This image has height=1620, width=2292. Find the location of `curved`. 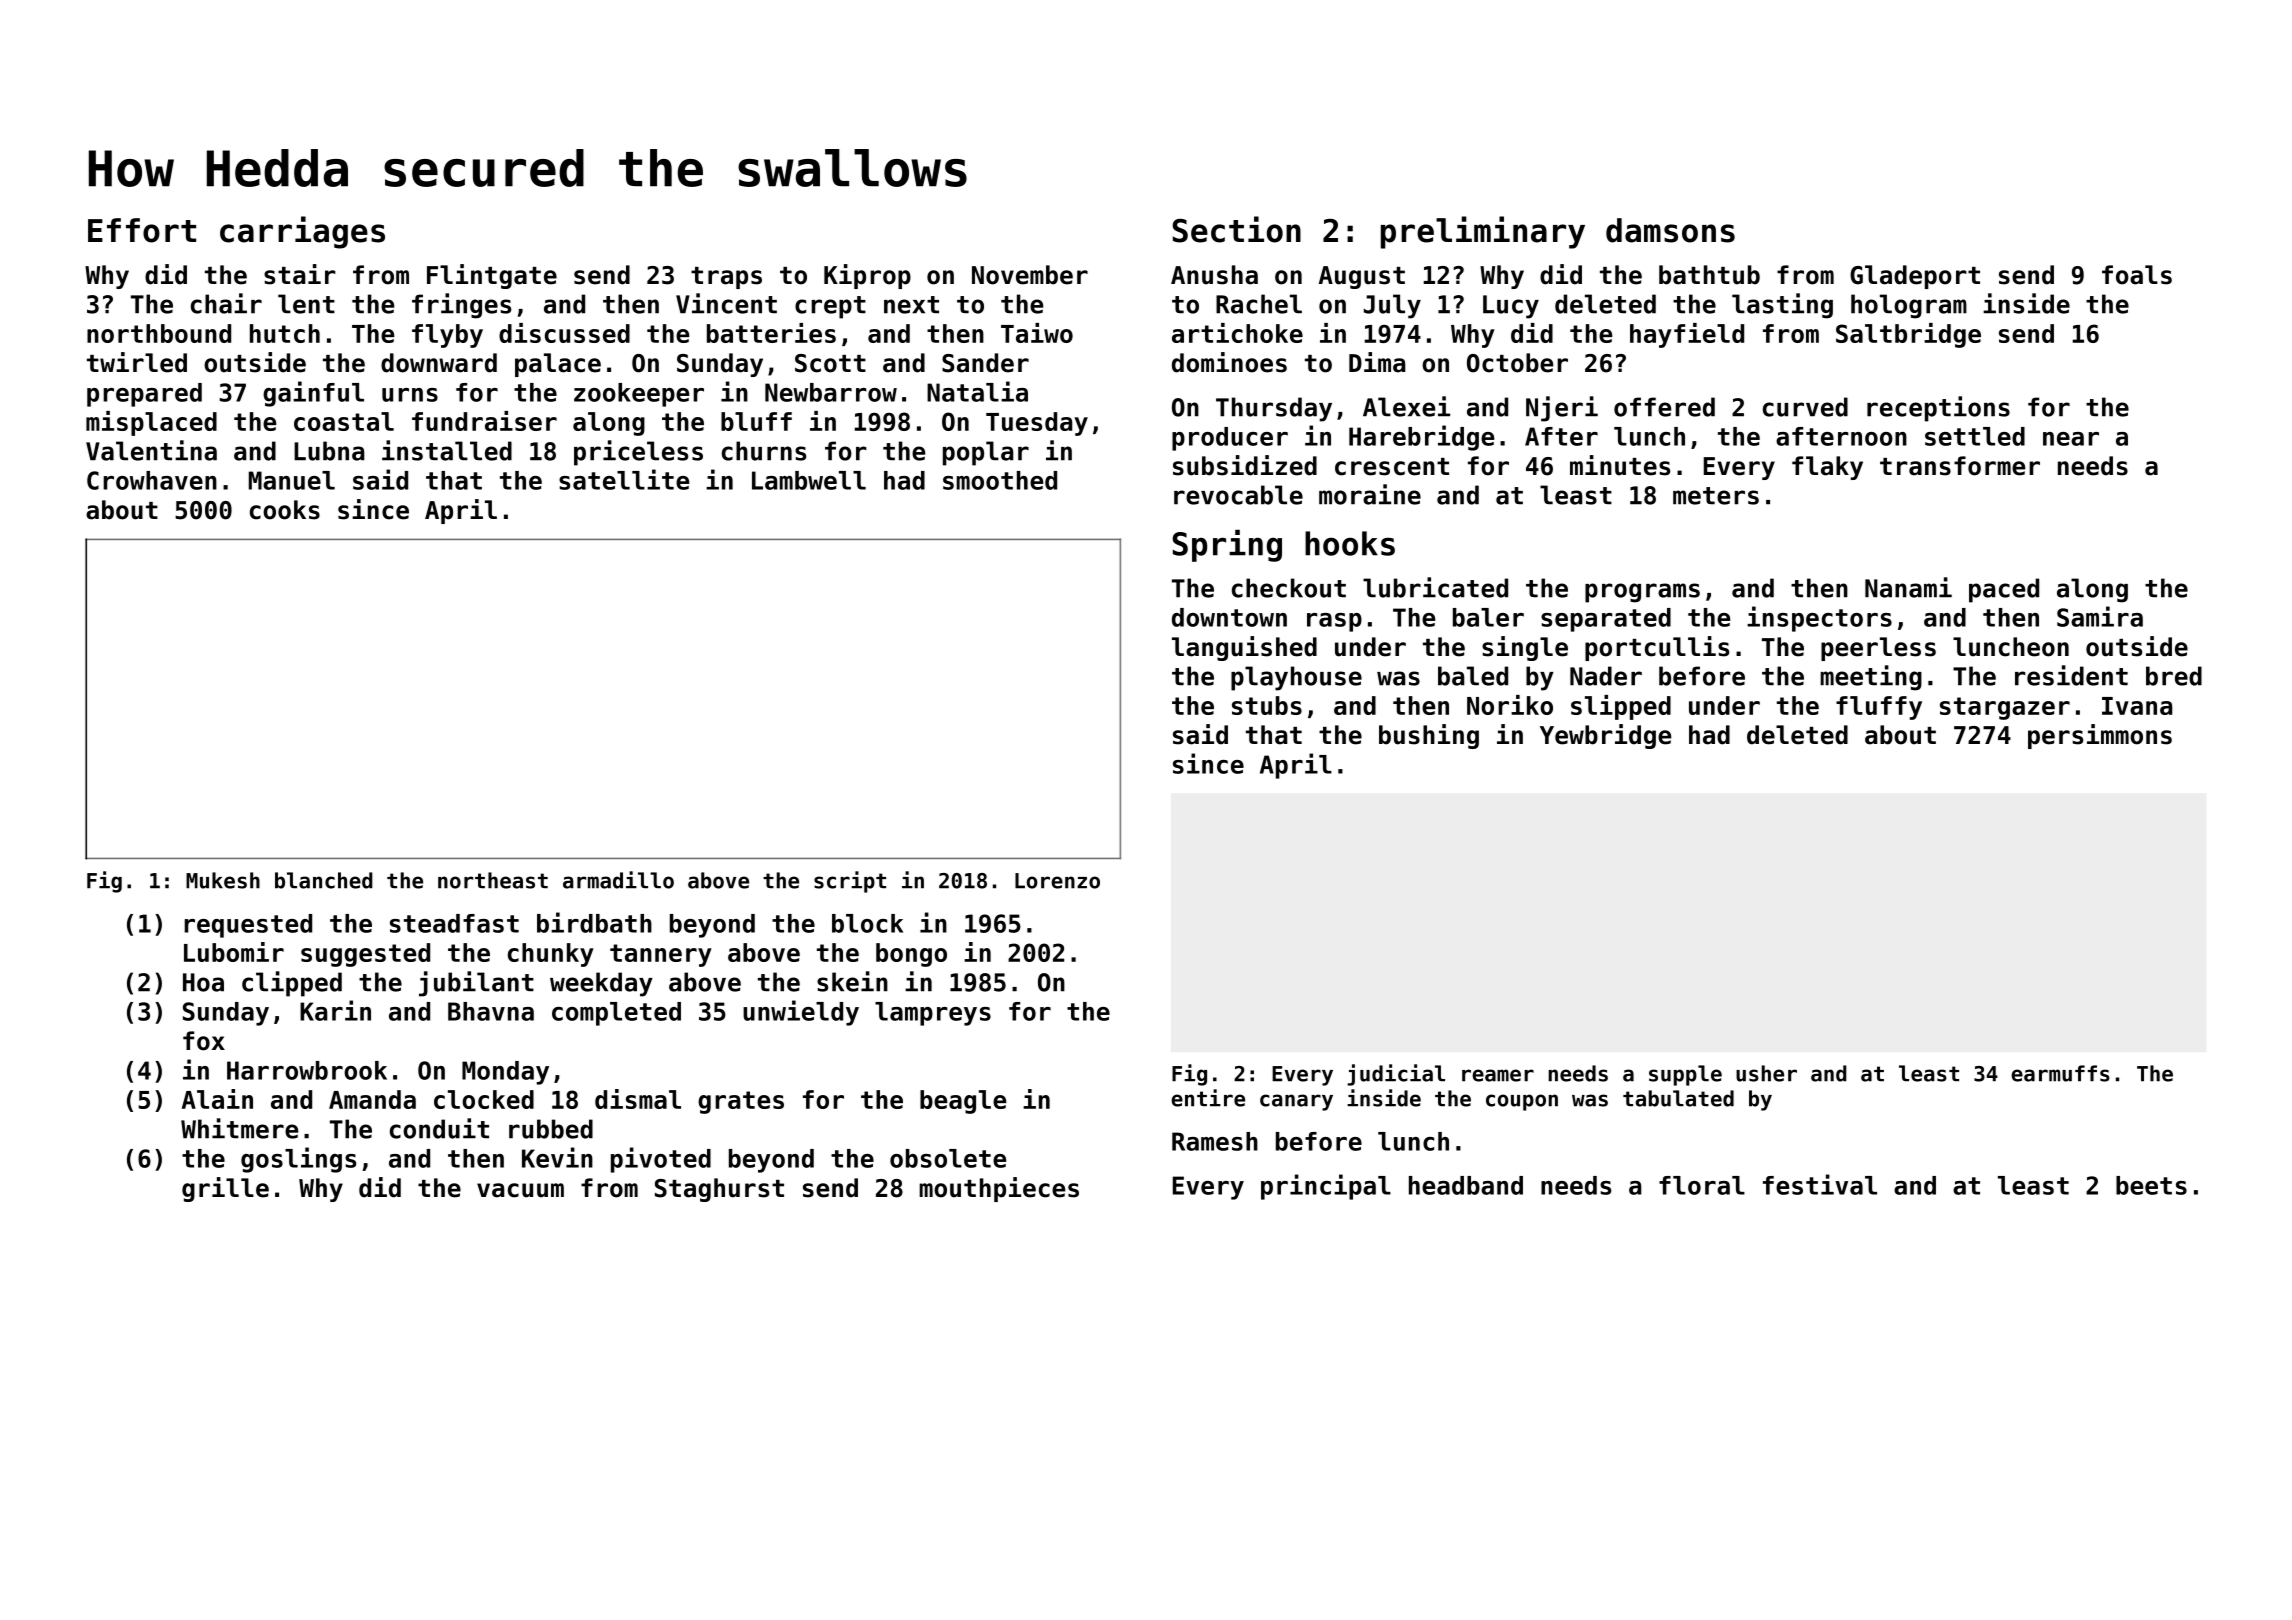

curved is located at coordinates (1805, 407).
